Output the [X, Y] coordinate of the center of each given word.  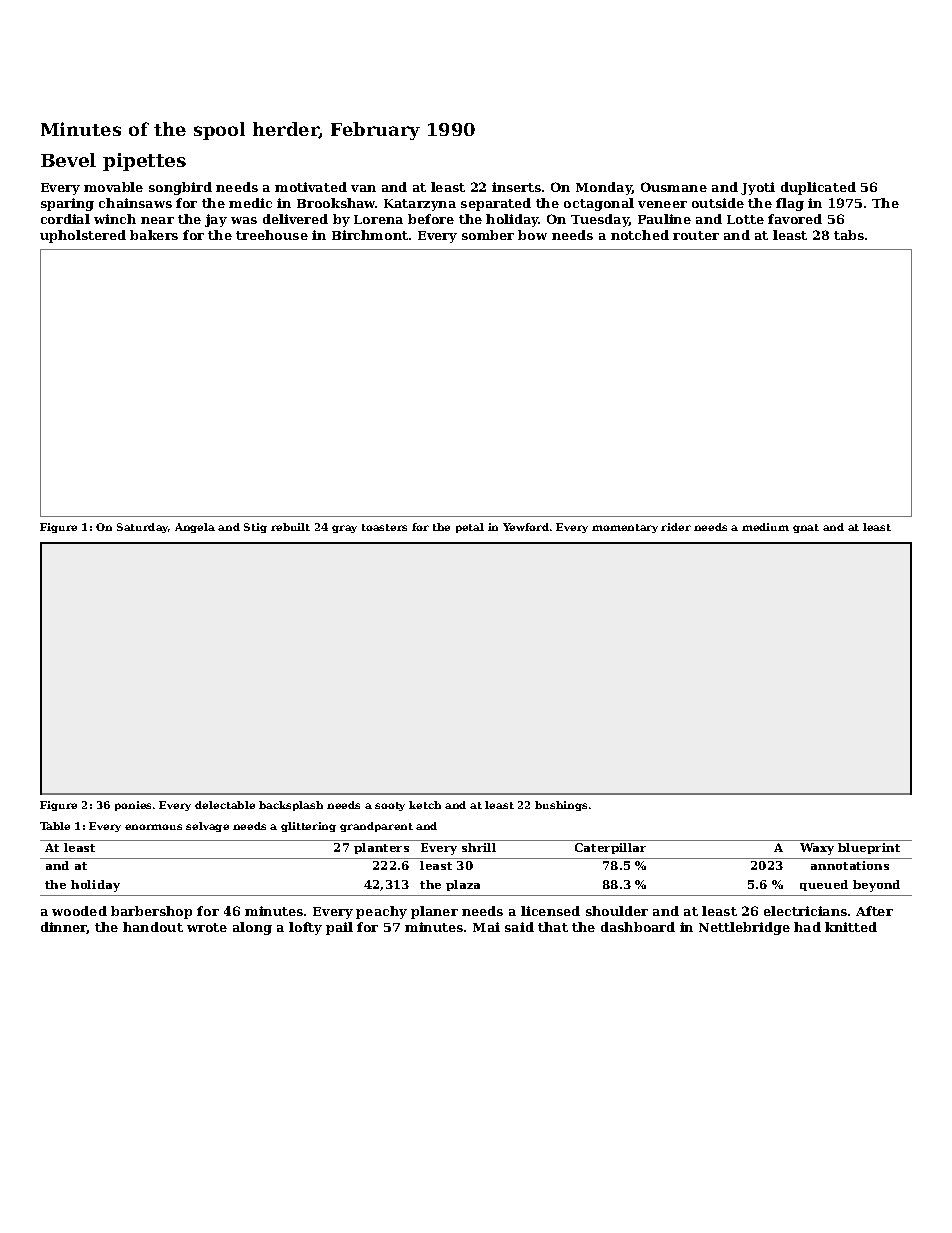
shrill [479, 847]
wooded [79, 911]
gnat [806, 528]
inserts [516, 187]
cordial [65, 219]
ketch [425, 805]
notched [640, 235]
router [696, 235]
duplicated [818, 188]
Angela [195, 528]
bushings [561, 806]
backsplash [291, 806]
